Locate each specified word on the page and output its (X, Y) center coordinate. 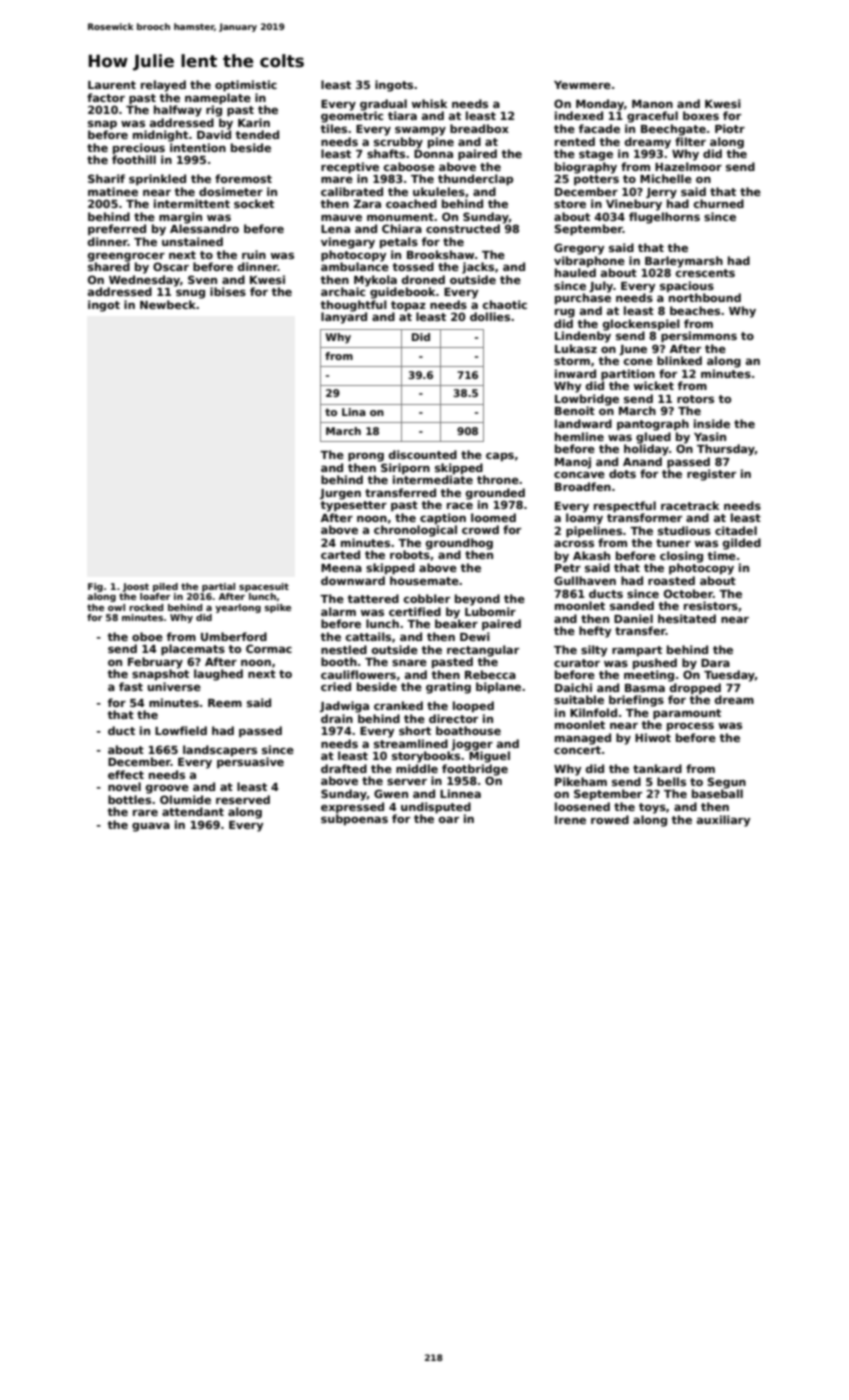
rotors (695, 399)
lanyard (344, 318)
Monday (600, 105)
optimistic (246, 86)
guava (151, 827)
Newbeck (168, 304)
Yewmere (582, 85)
